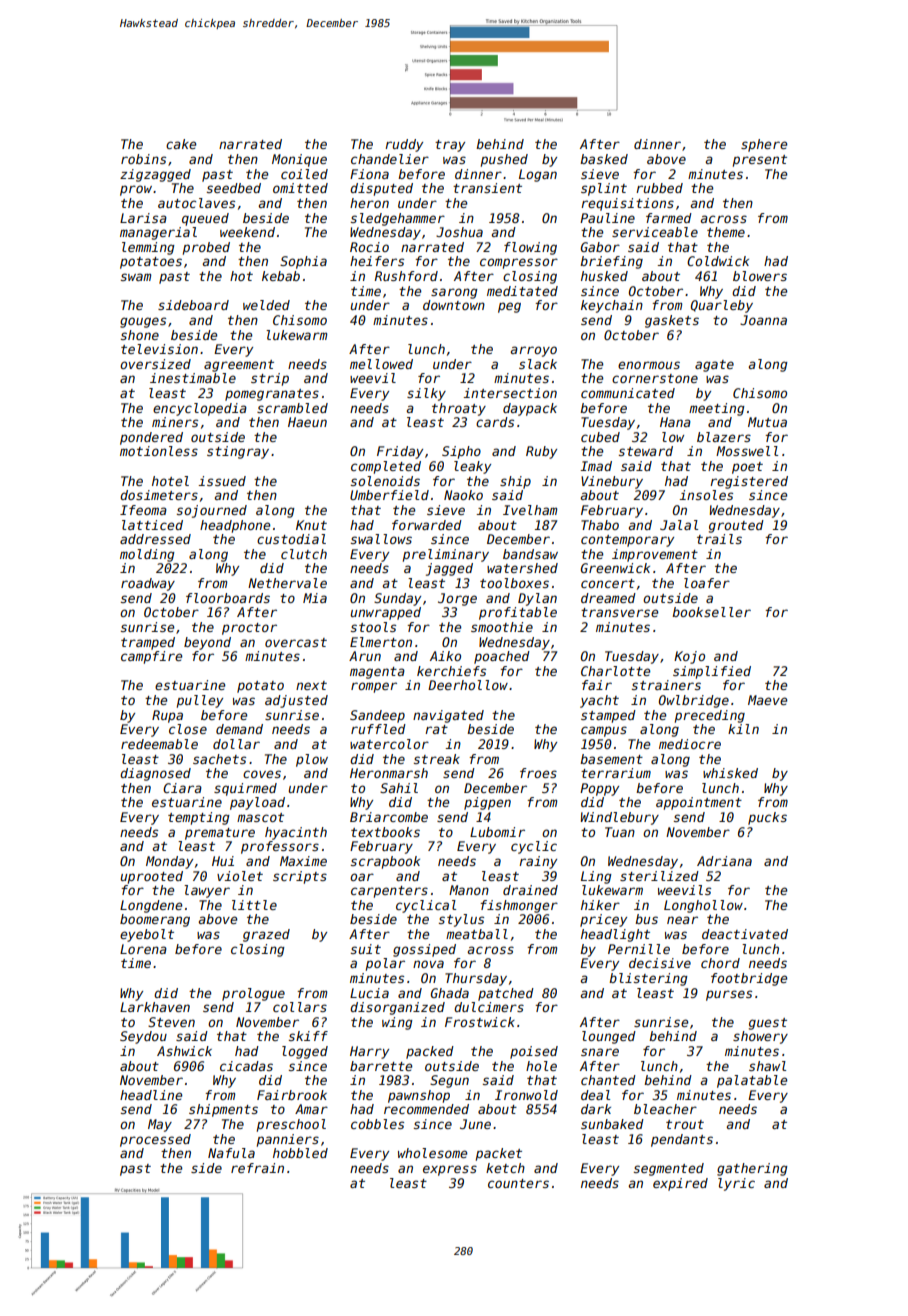 Image resolution: width=908 pixels, height=1316 pixels. Describe the element at coordinates (148, 584) in the screenshot. I see `roadway` at that location.
